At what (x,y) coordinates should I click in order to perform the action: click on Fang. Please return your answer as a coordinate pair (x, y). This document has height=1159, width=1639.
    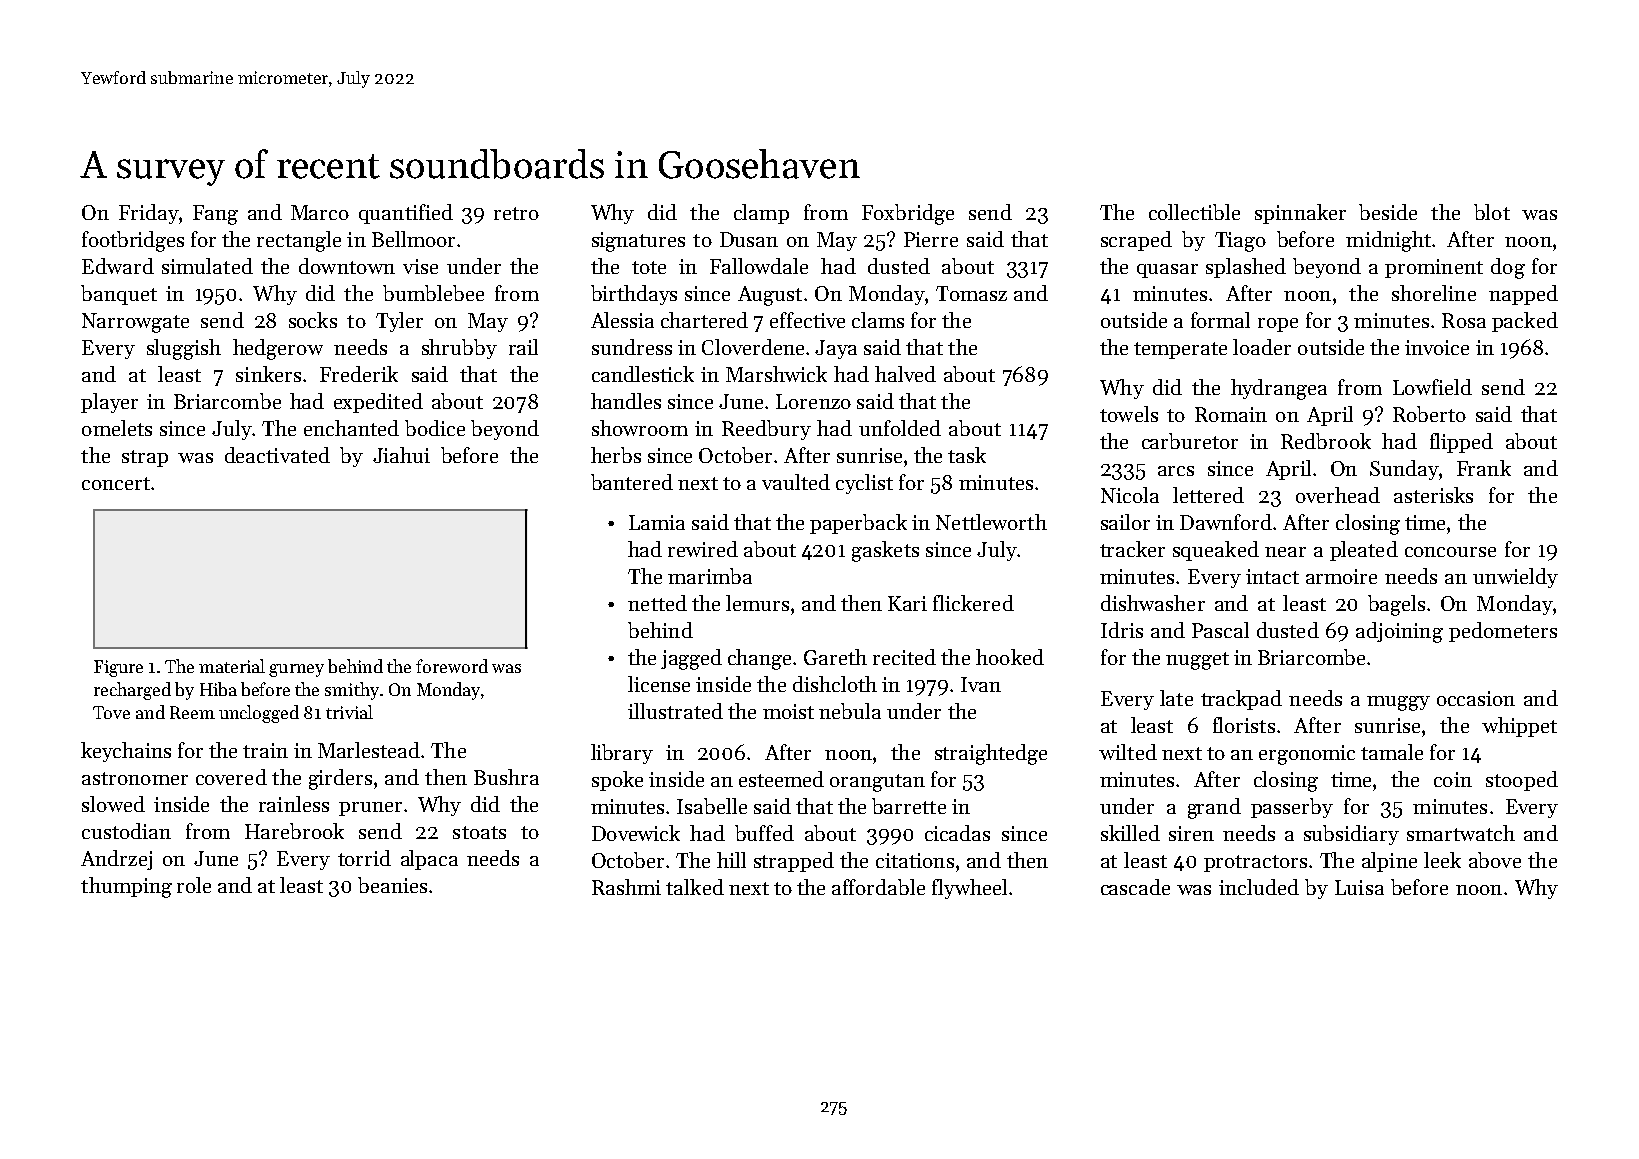
    Looking at the image, I should click on (215, 215).
